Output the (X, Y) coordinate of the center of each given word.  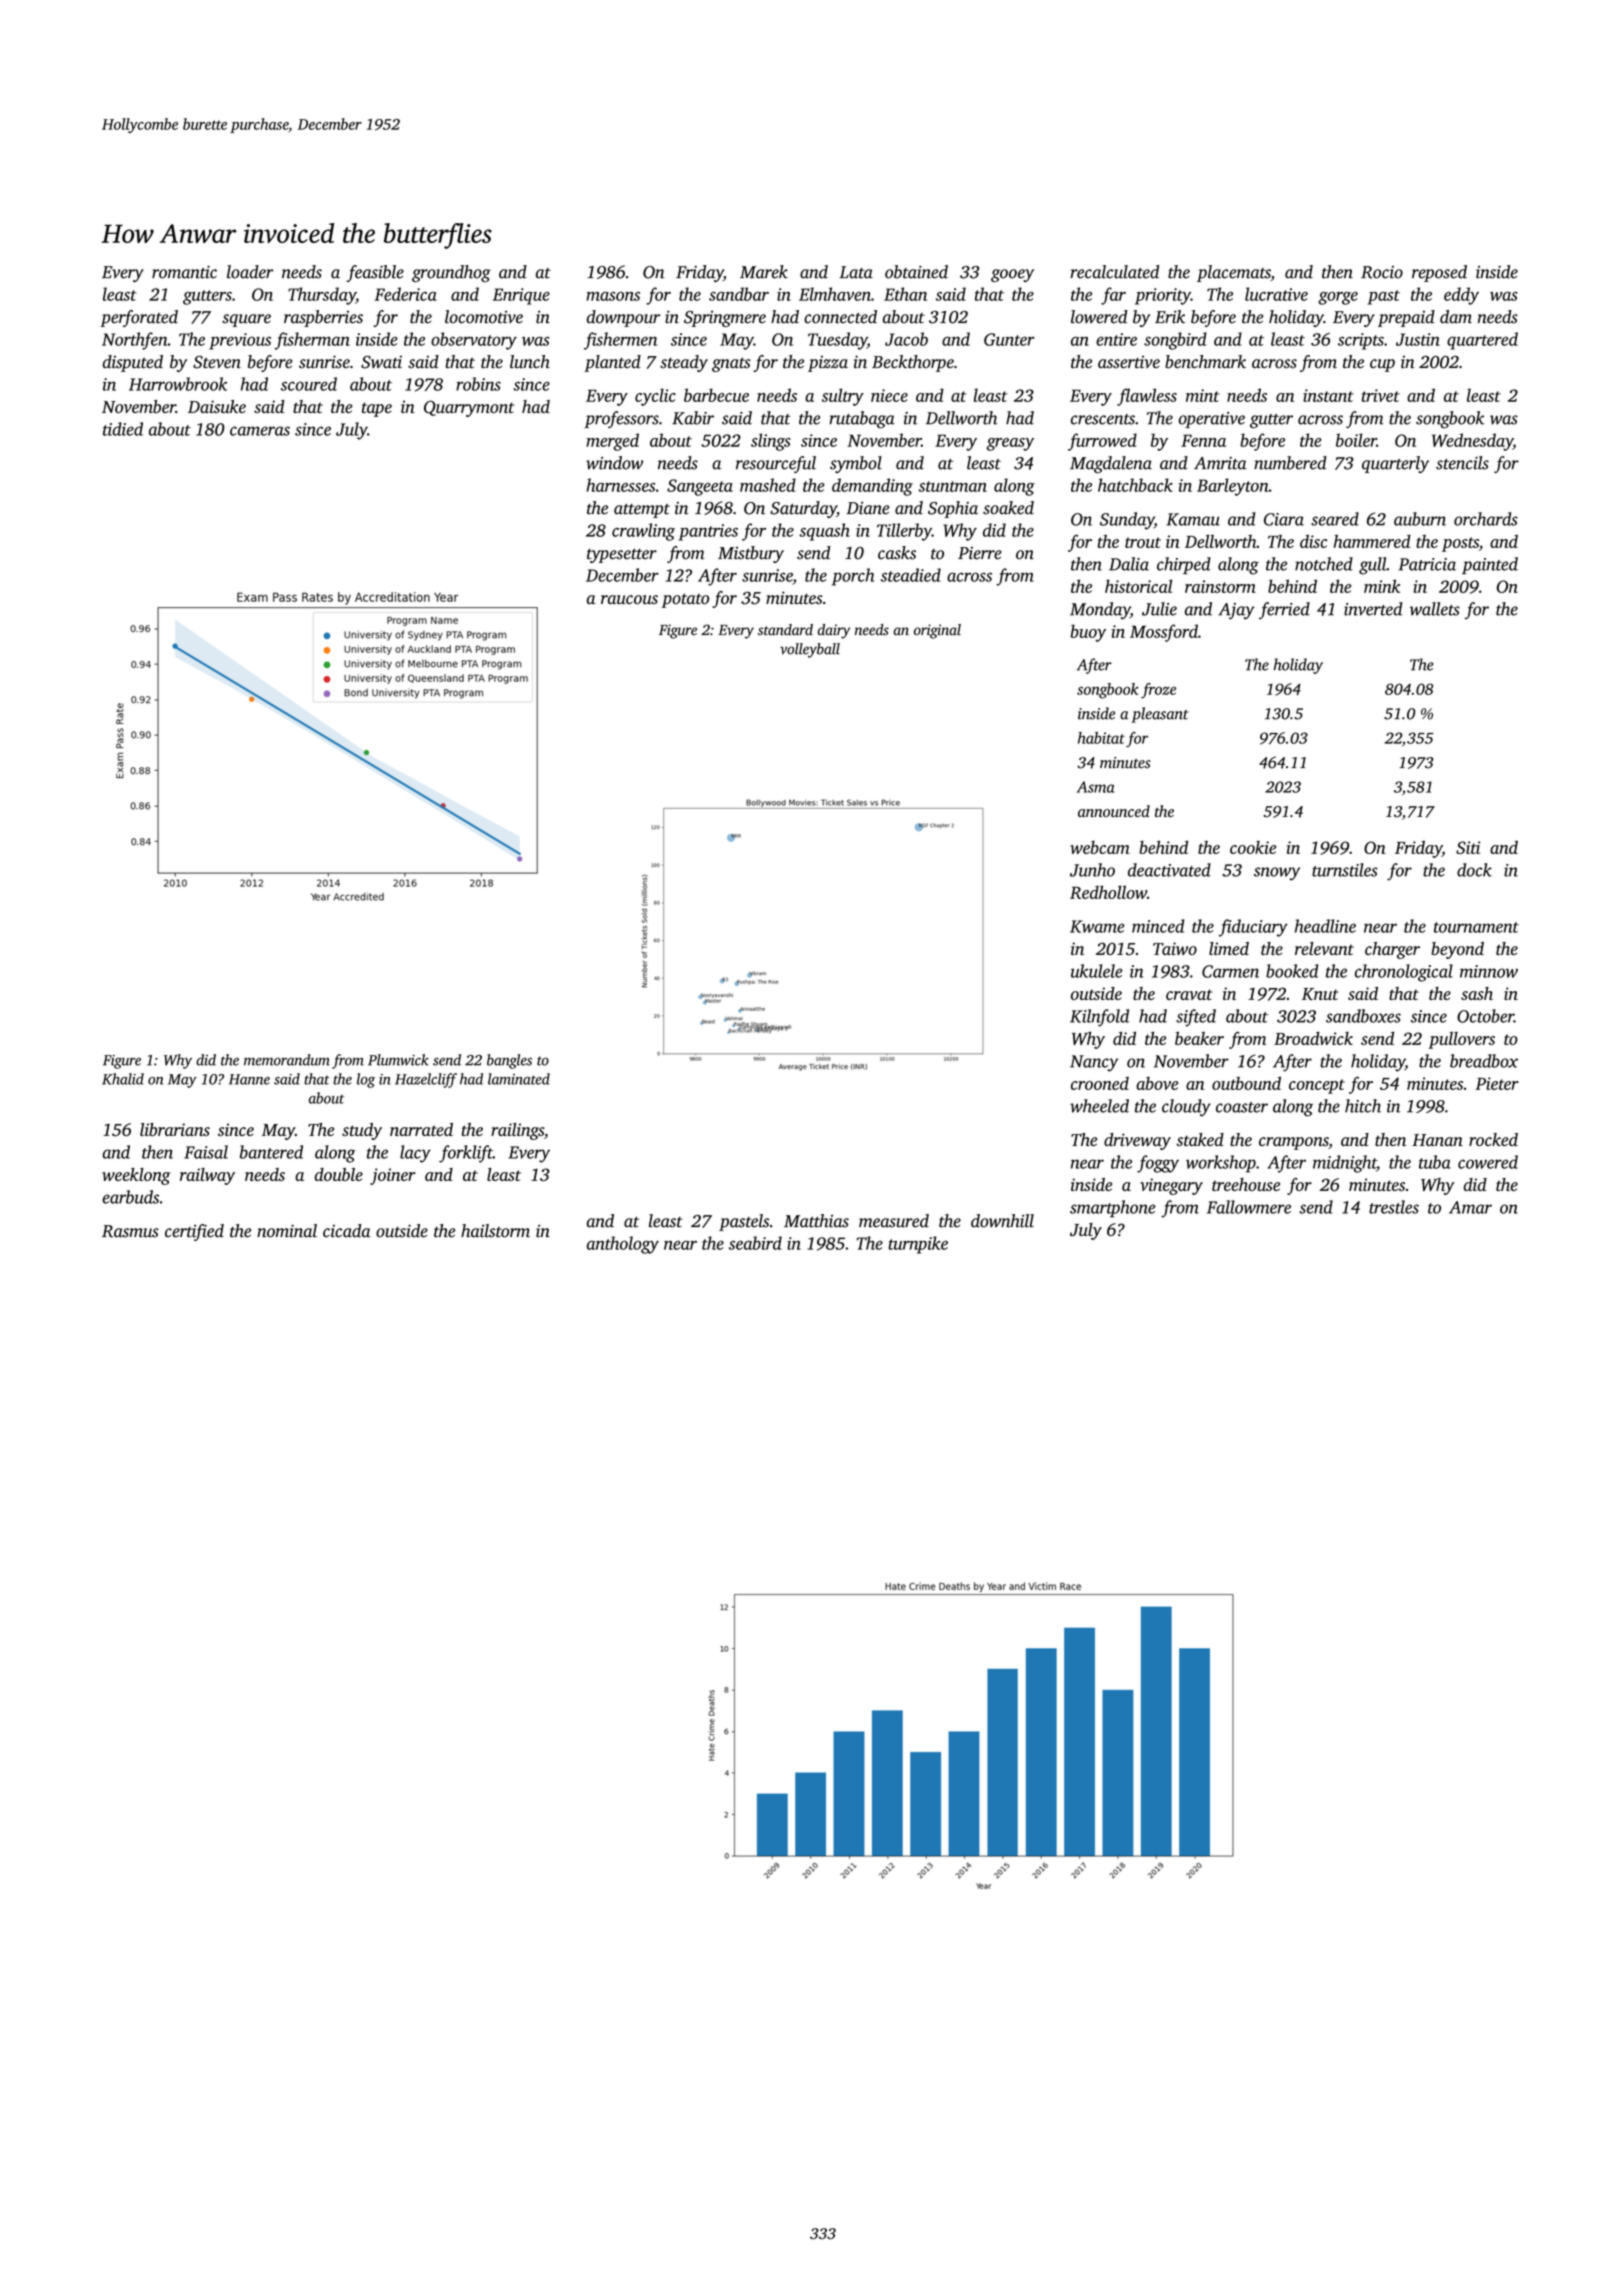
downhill (1002, 1221)
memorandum (287, 1060)
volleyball (810, 650)
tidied (123, 429)
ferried (1284, 610)
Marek (764, 272)
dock (1474, 870)
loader (250, 272)
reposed (1439, 273)
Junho (1092, 870)
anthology (623, 1245)
